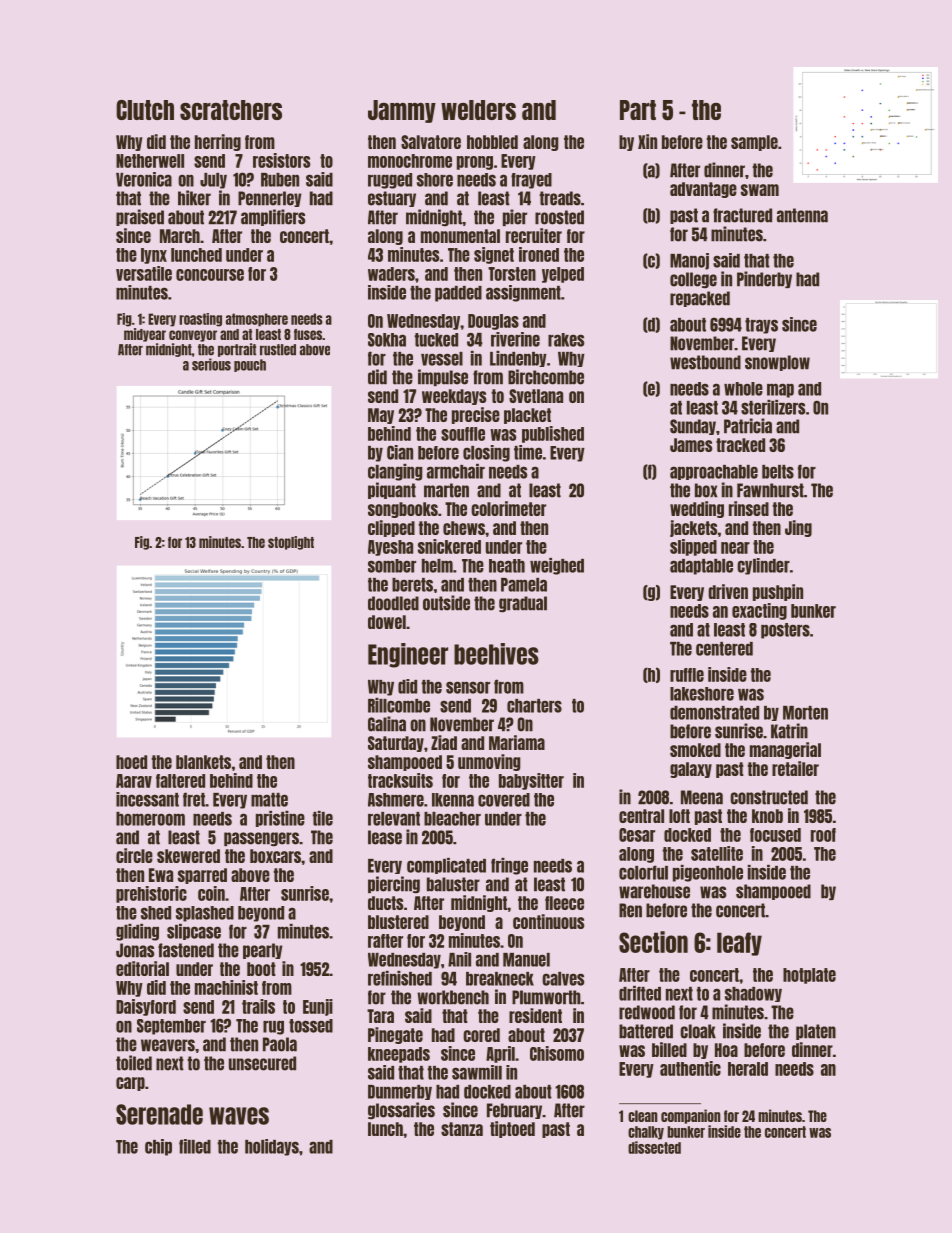  What do you see at coordinates (564, 903) in the screenshot?
I see `fleece` at bounding box center [564, 903].
